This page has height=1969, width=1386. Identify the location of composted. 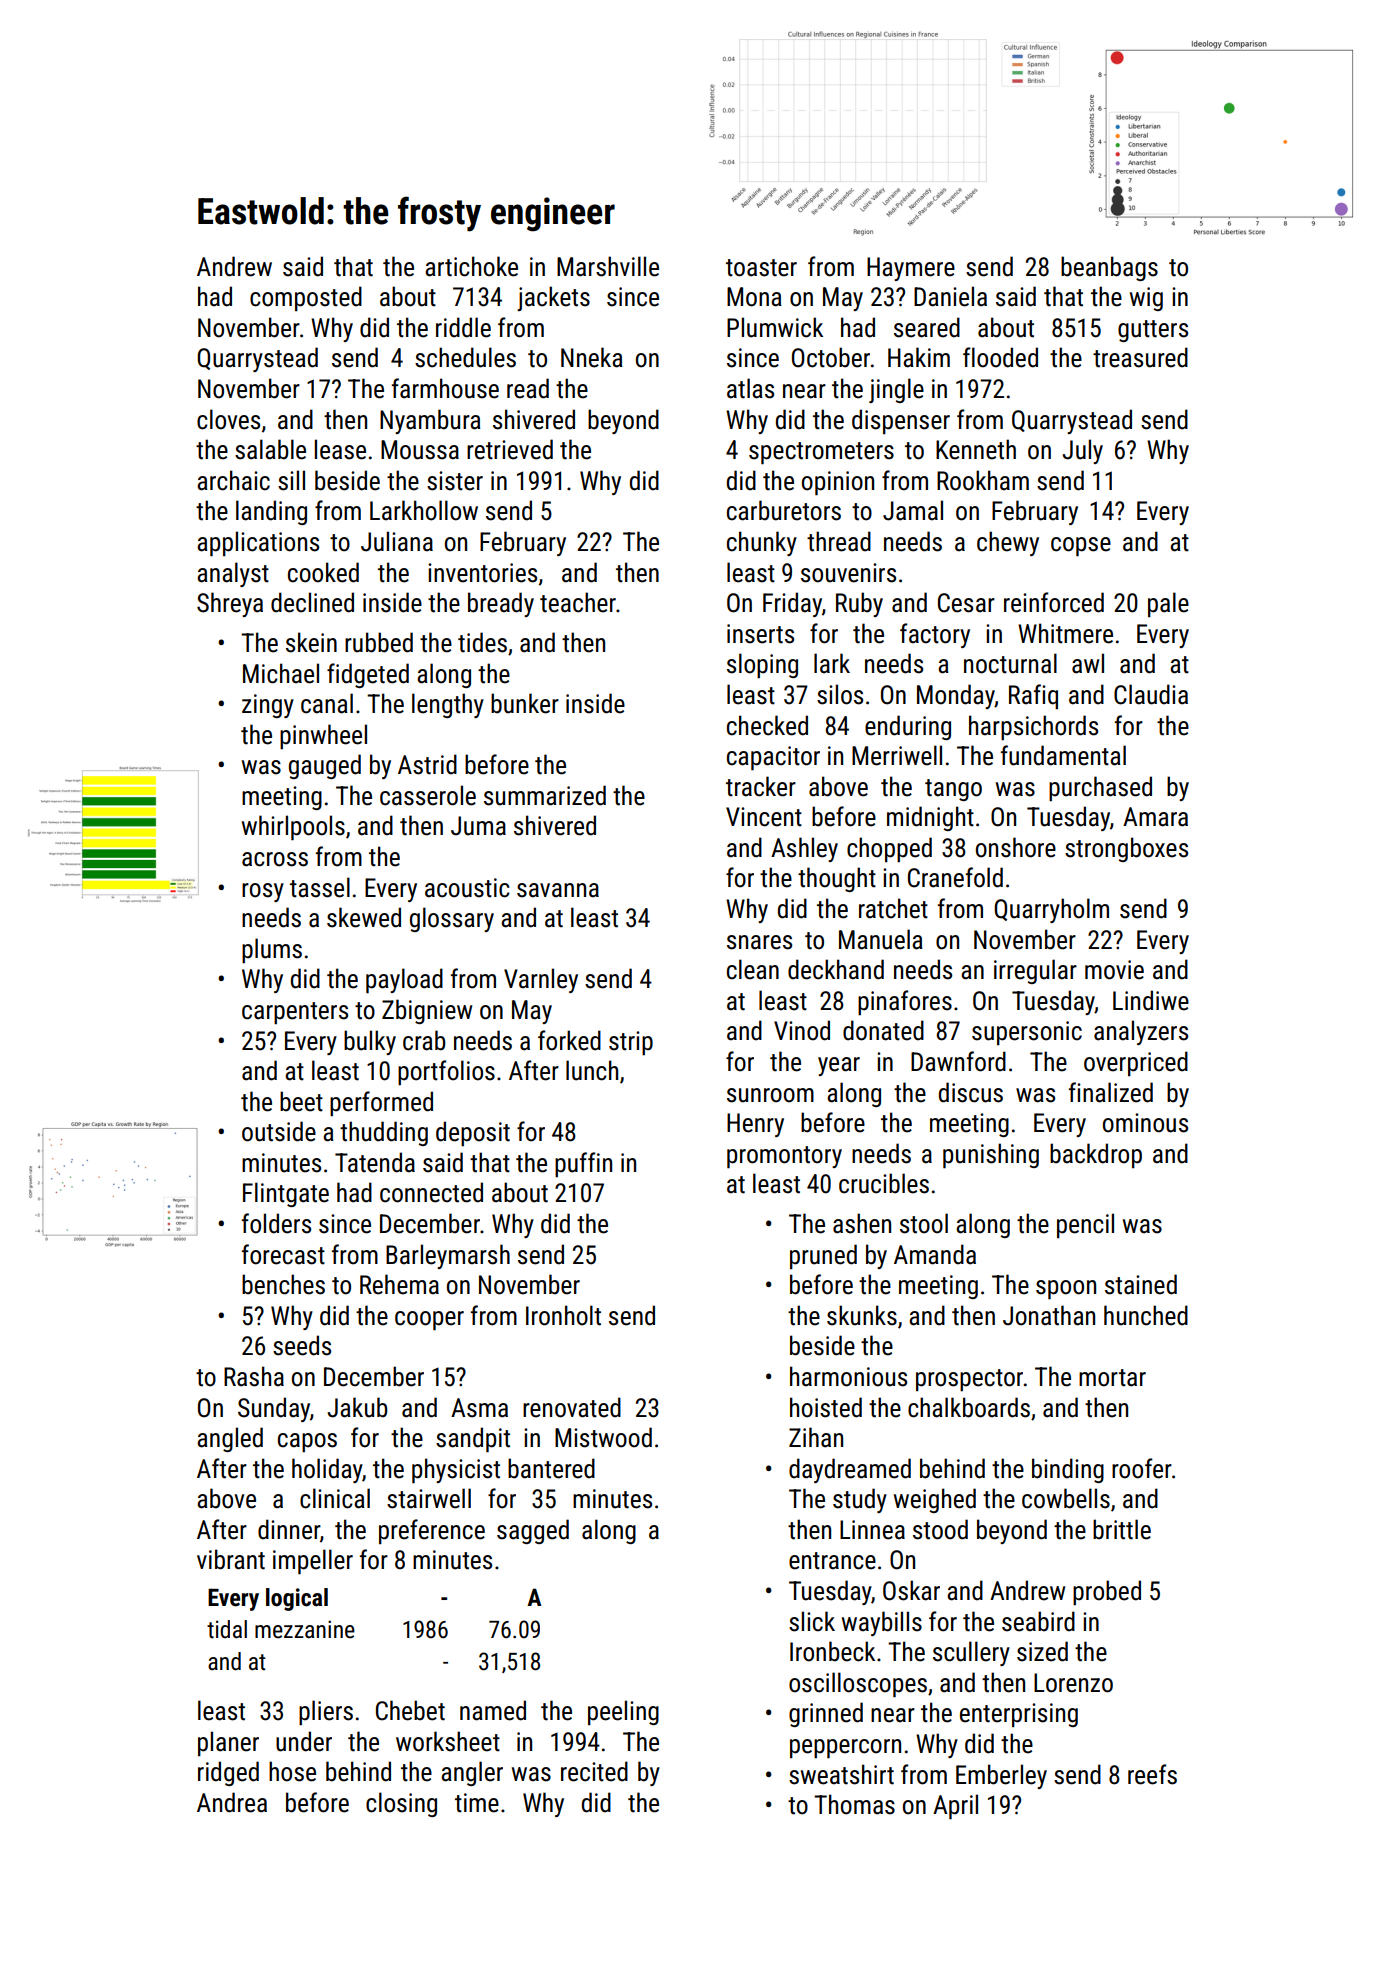
(306, 298).
